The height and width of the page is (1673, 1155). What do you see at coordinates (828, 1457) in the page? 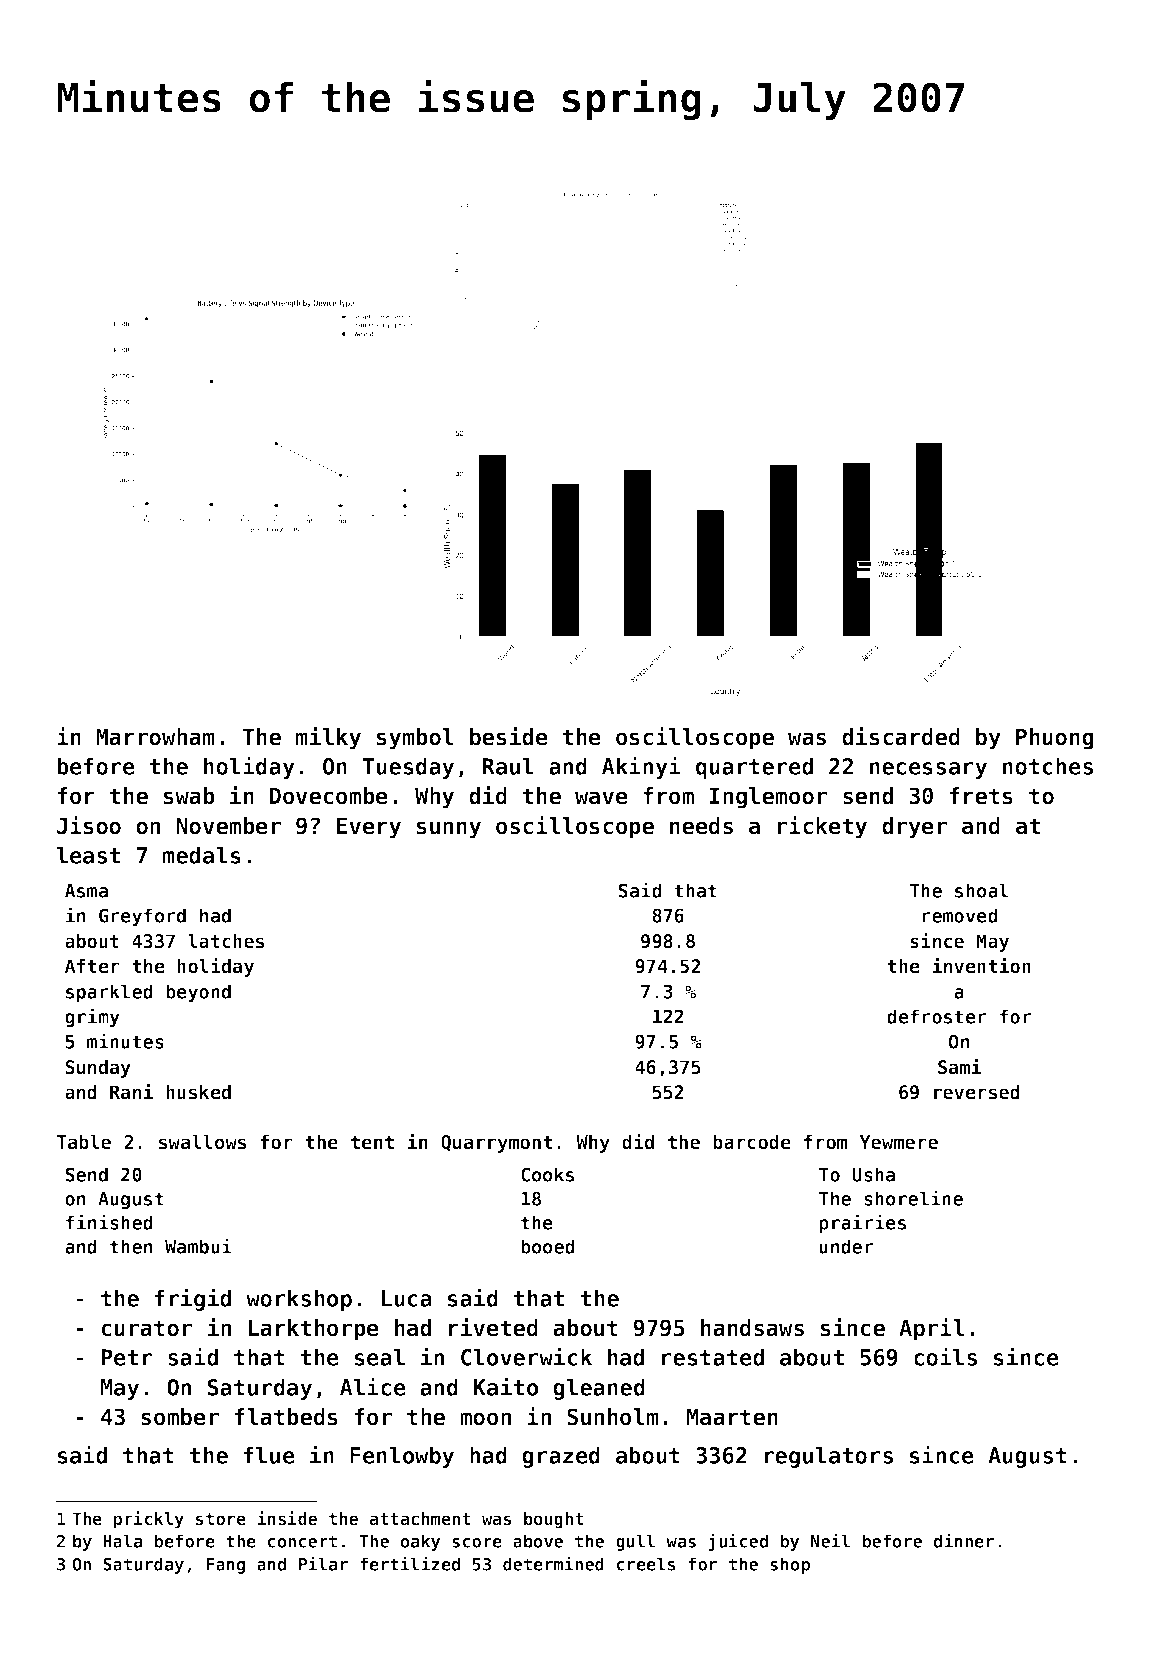
I see `regulators` at bounding box center [828, 1457].
